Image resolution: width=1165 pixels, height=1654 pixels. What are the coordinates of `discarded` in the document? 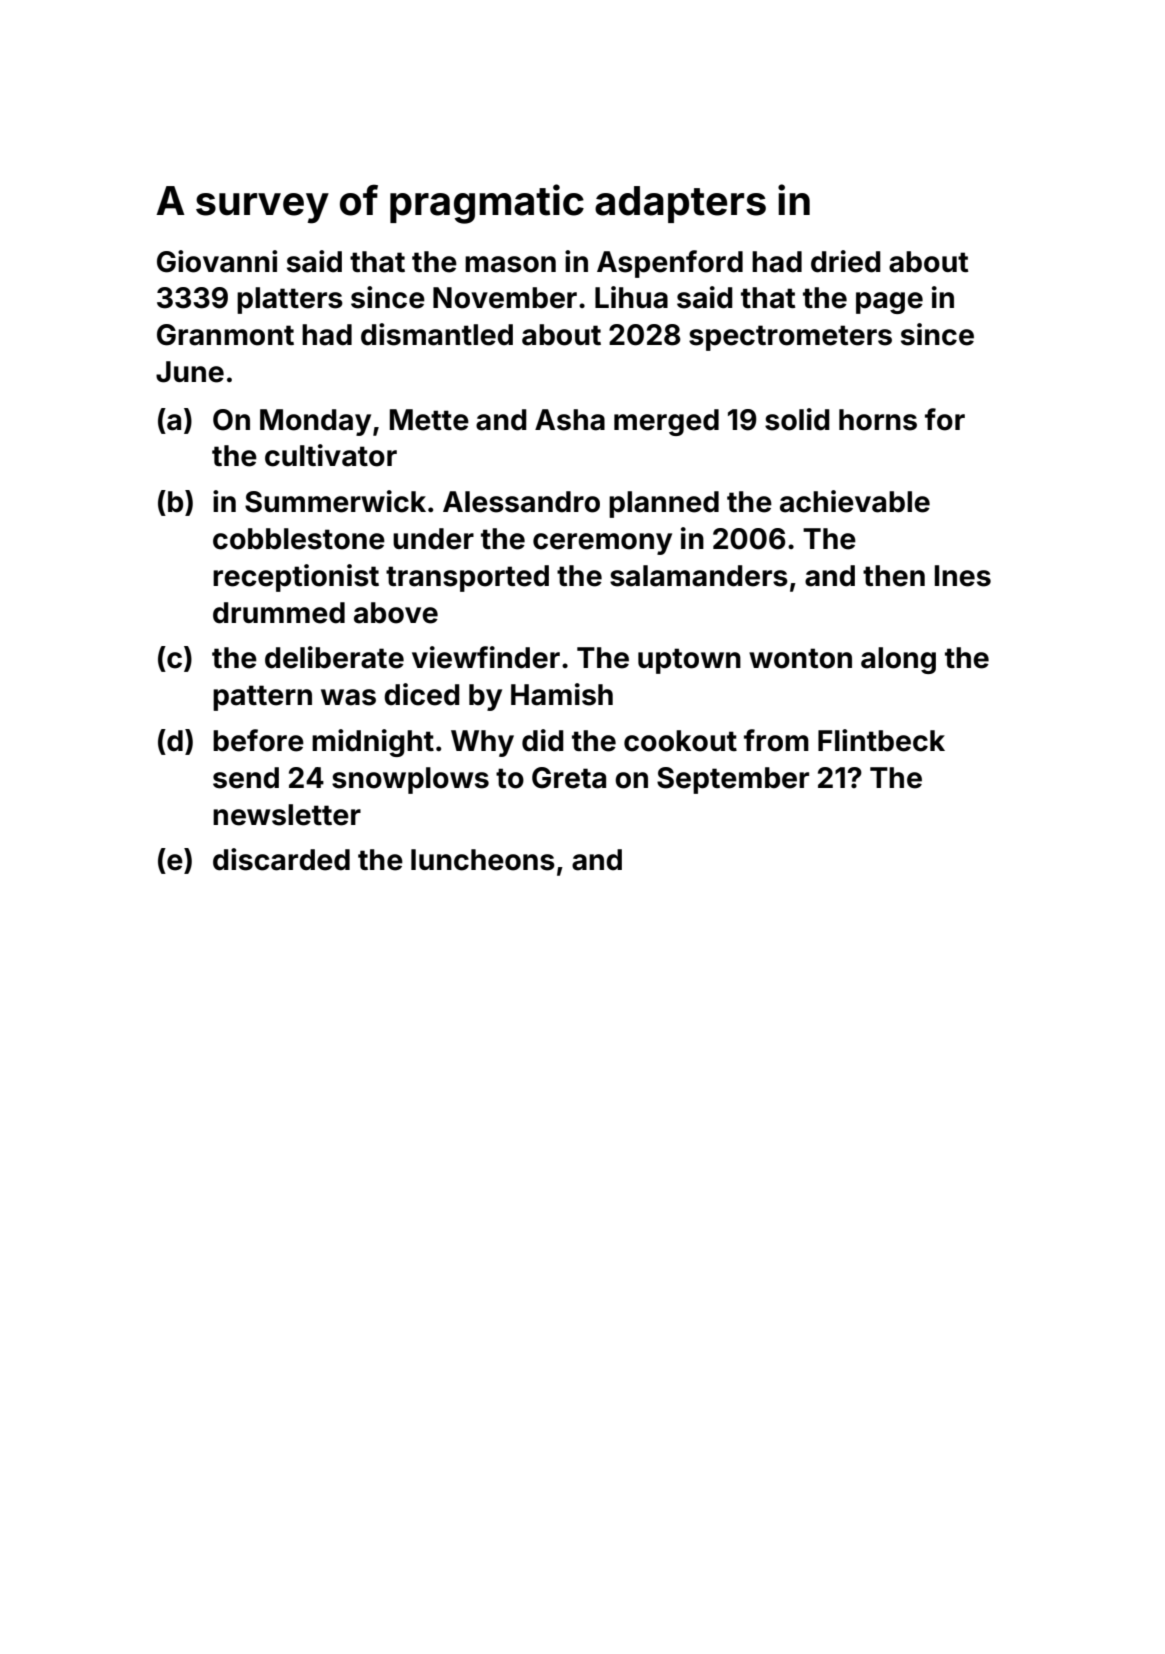 It's located at (281, 859).
